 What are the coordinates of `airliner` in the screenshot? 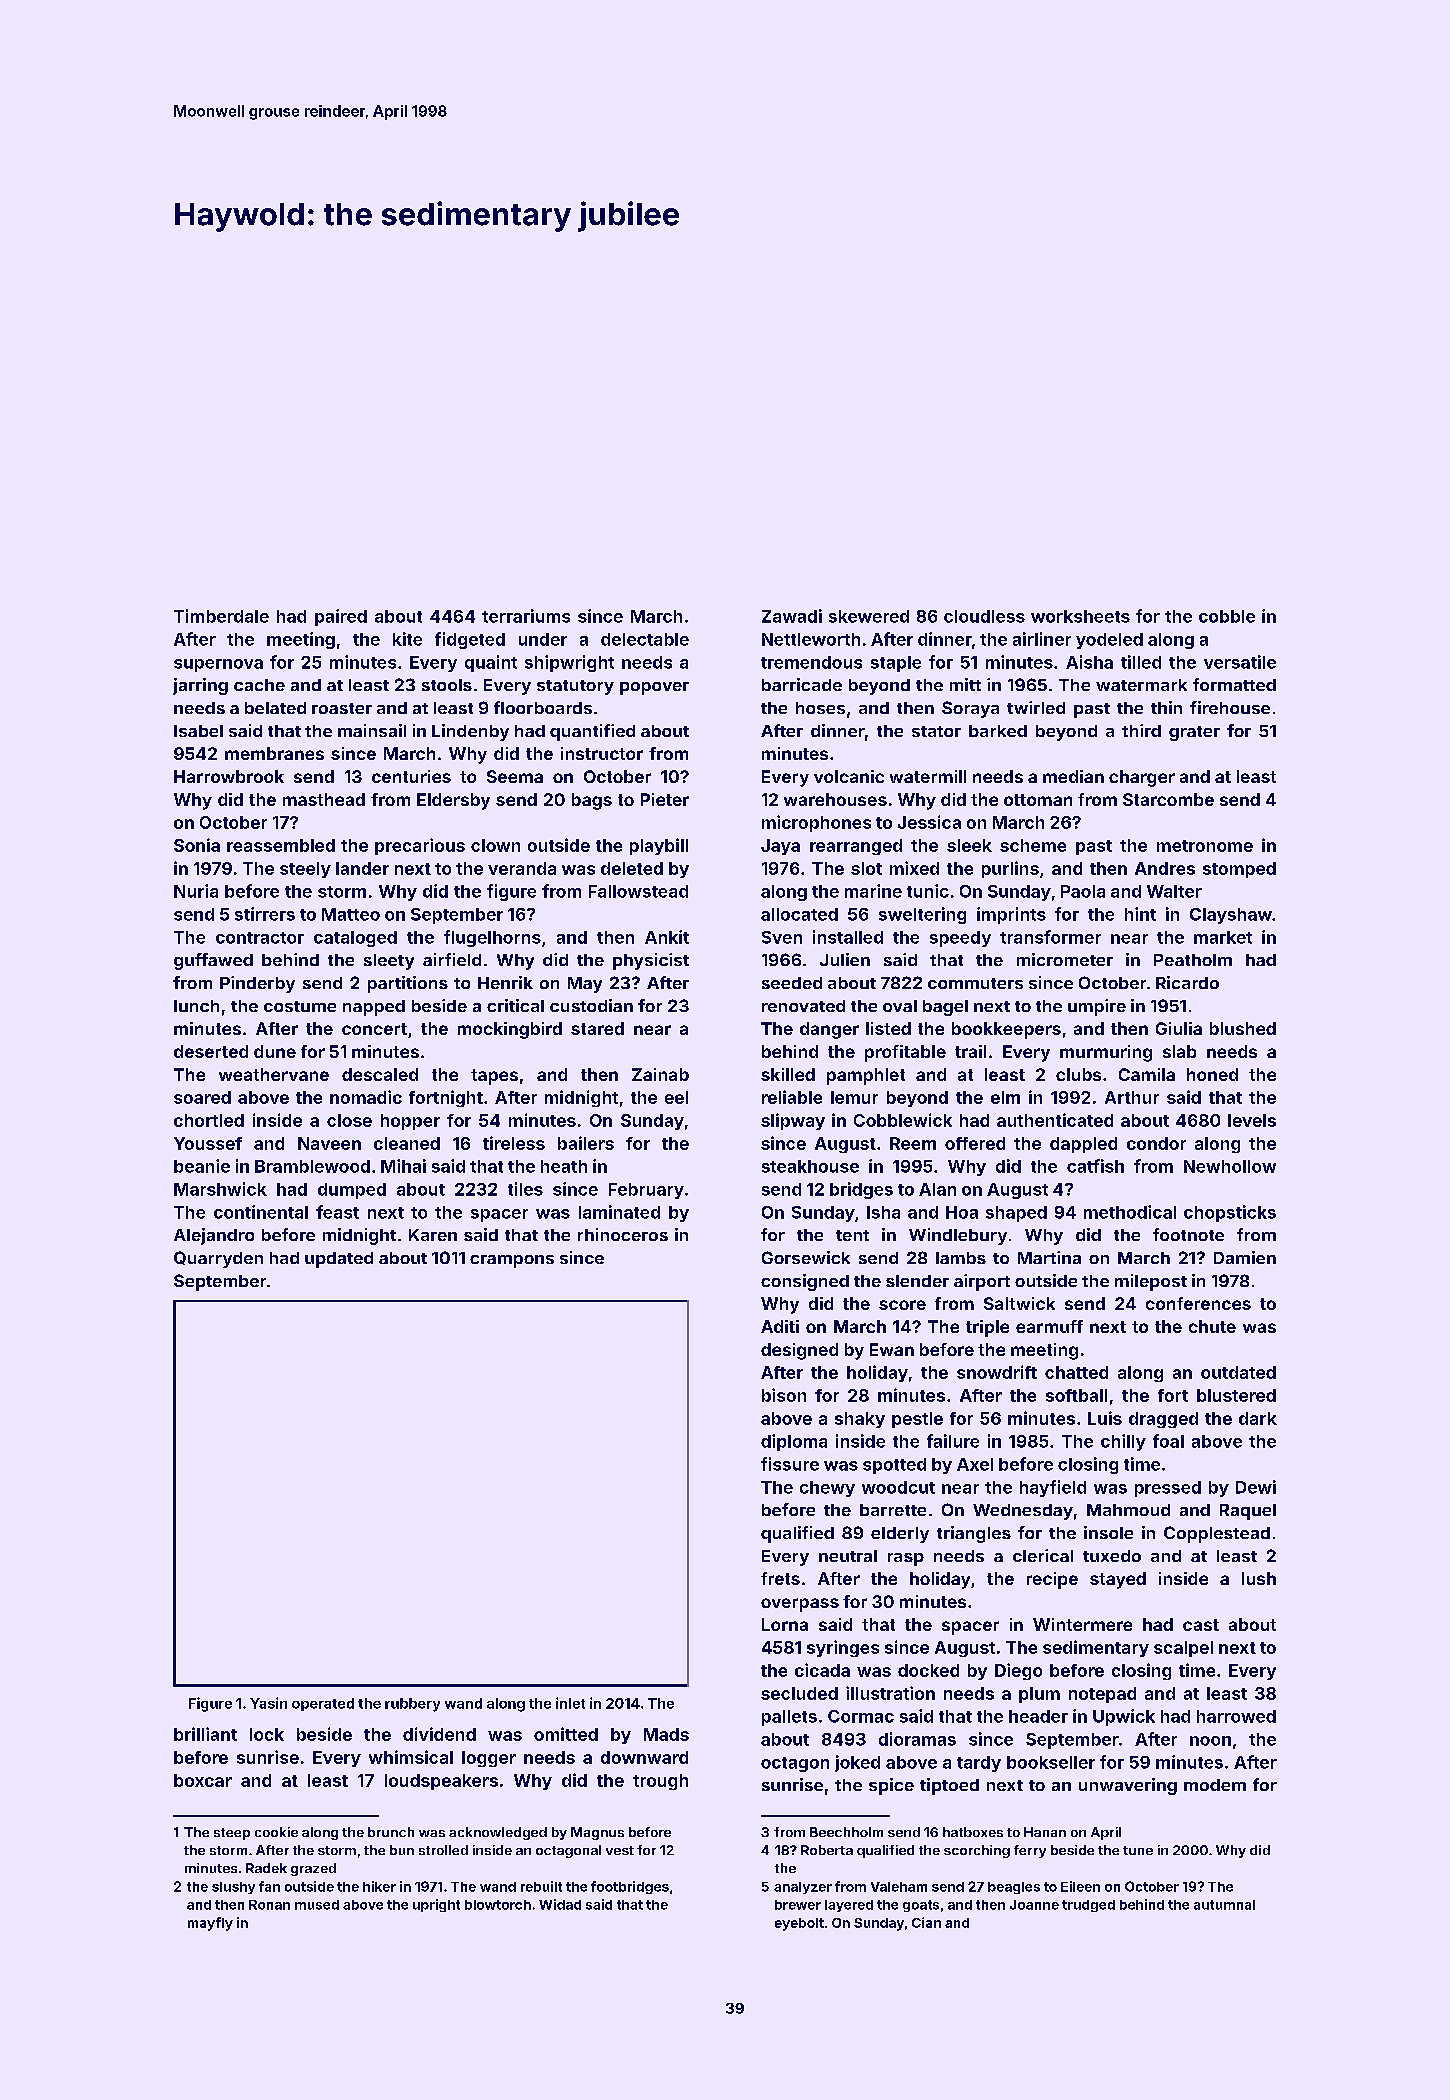 It's located at (1042, 639).
